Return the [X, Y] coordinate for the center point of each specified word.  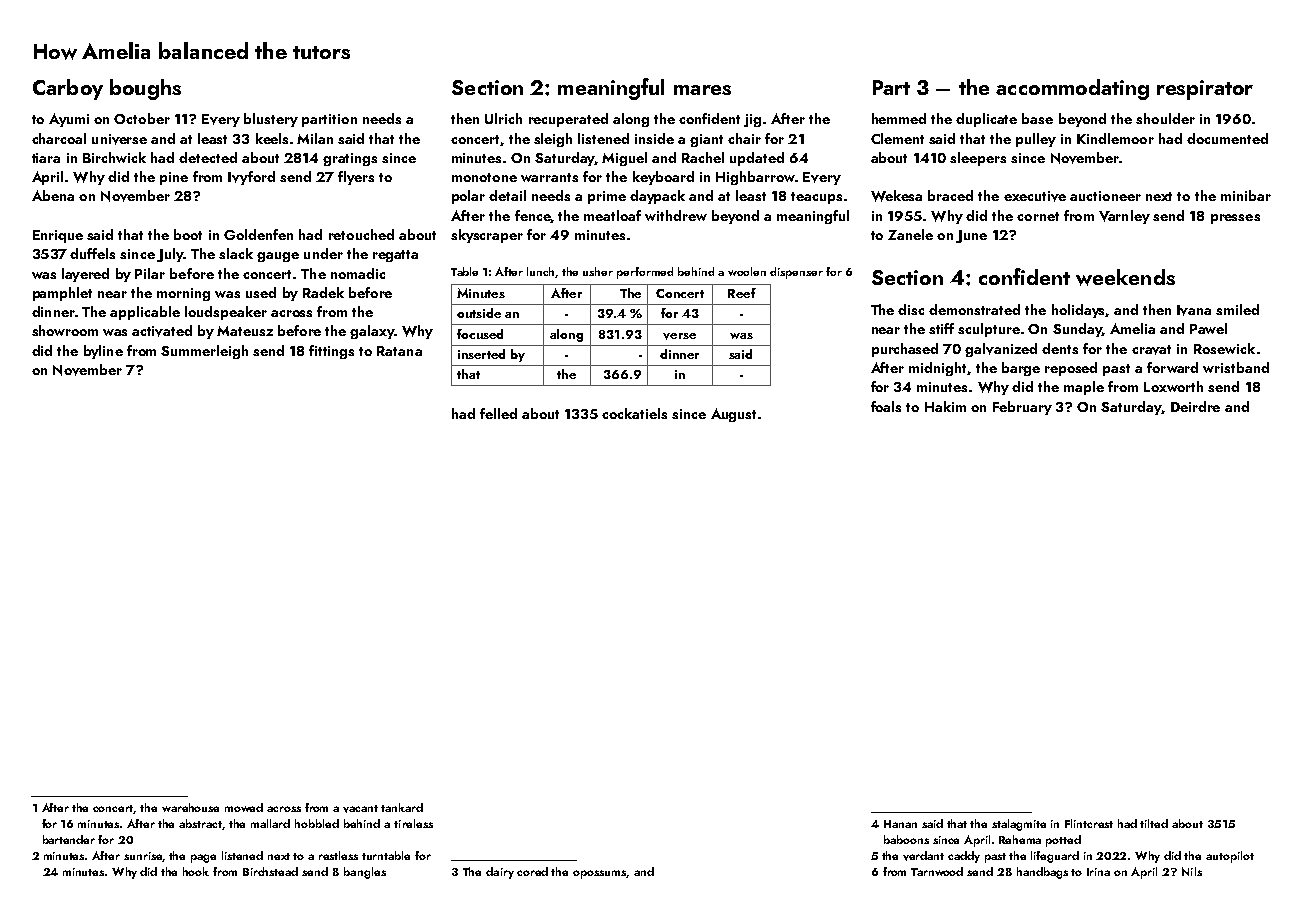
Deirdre [1195, 406]
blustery [271, 120]
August [733, 415]
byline [103, 352]
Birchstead [270, 871]
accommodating [1072, 89]
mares [702, 90]
